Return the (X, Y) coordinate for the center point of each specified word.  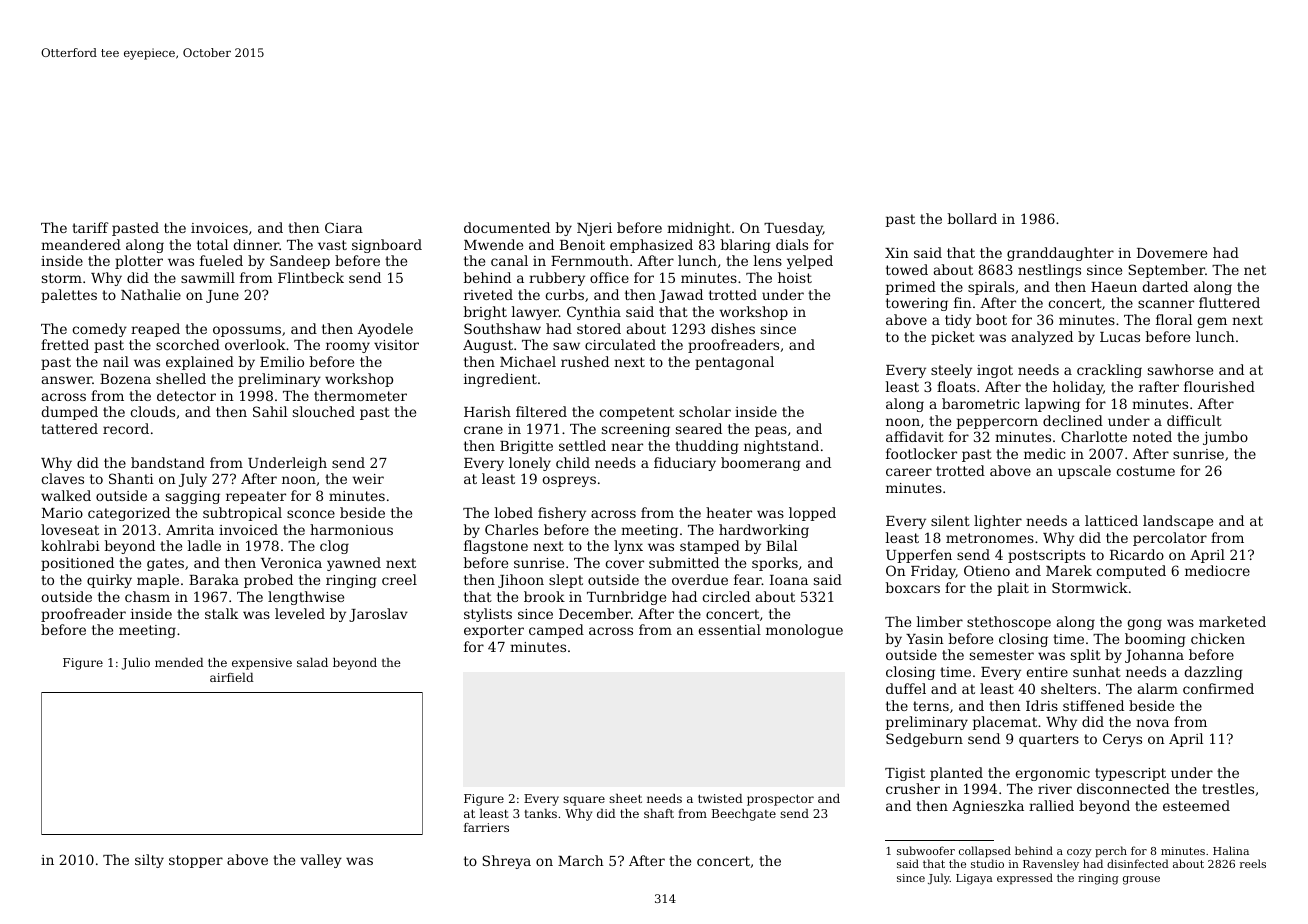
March (581, 860)
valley (321, 861)
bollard (972, 218)
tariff (90, 227)
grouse (1141, 880)
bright (485, 313)
